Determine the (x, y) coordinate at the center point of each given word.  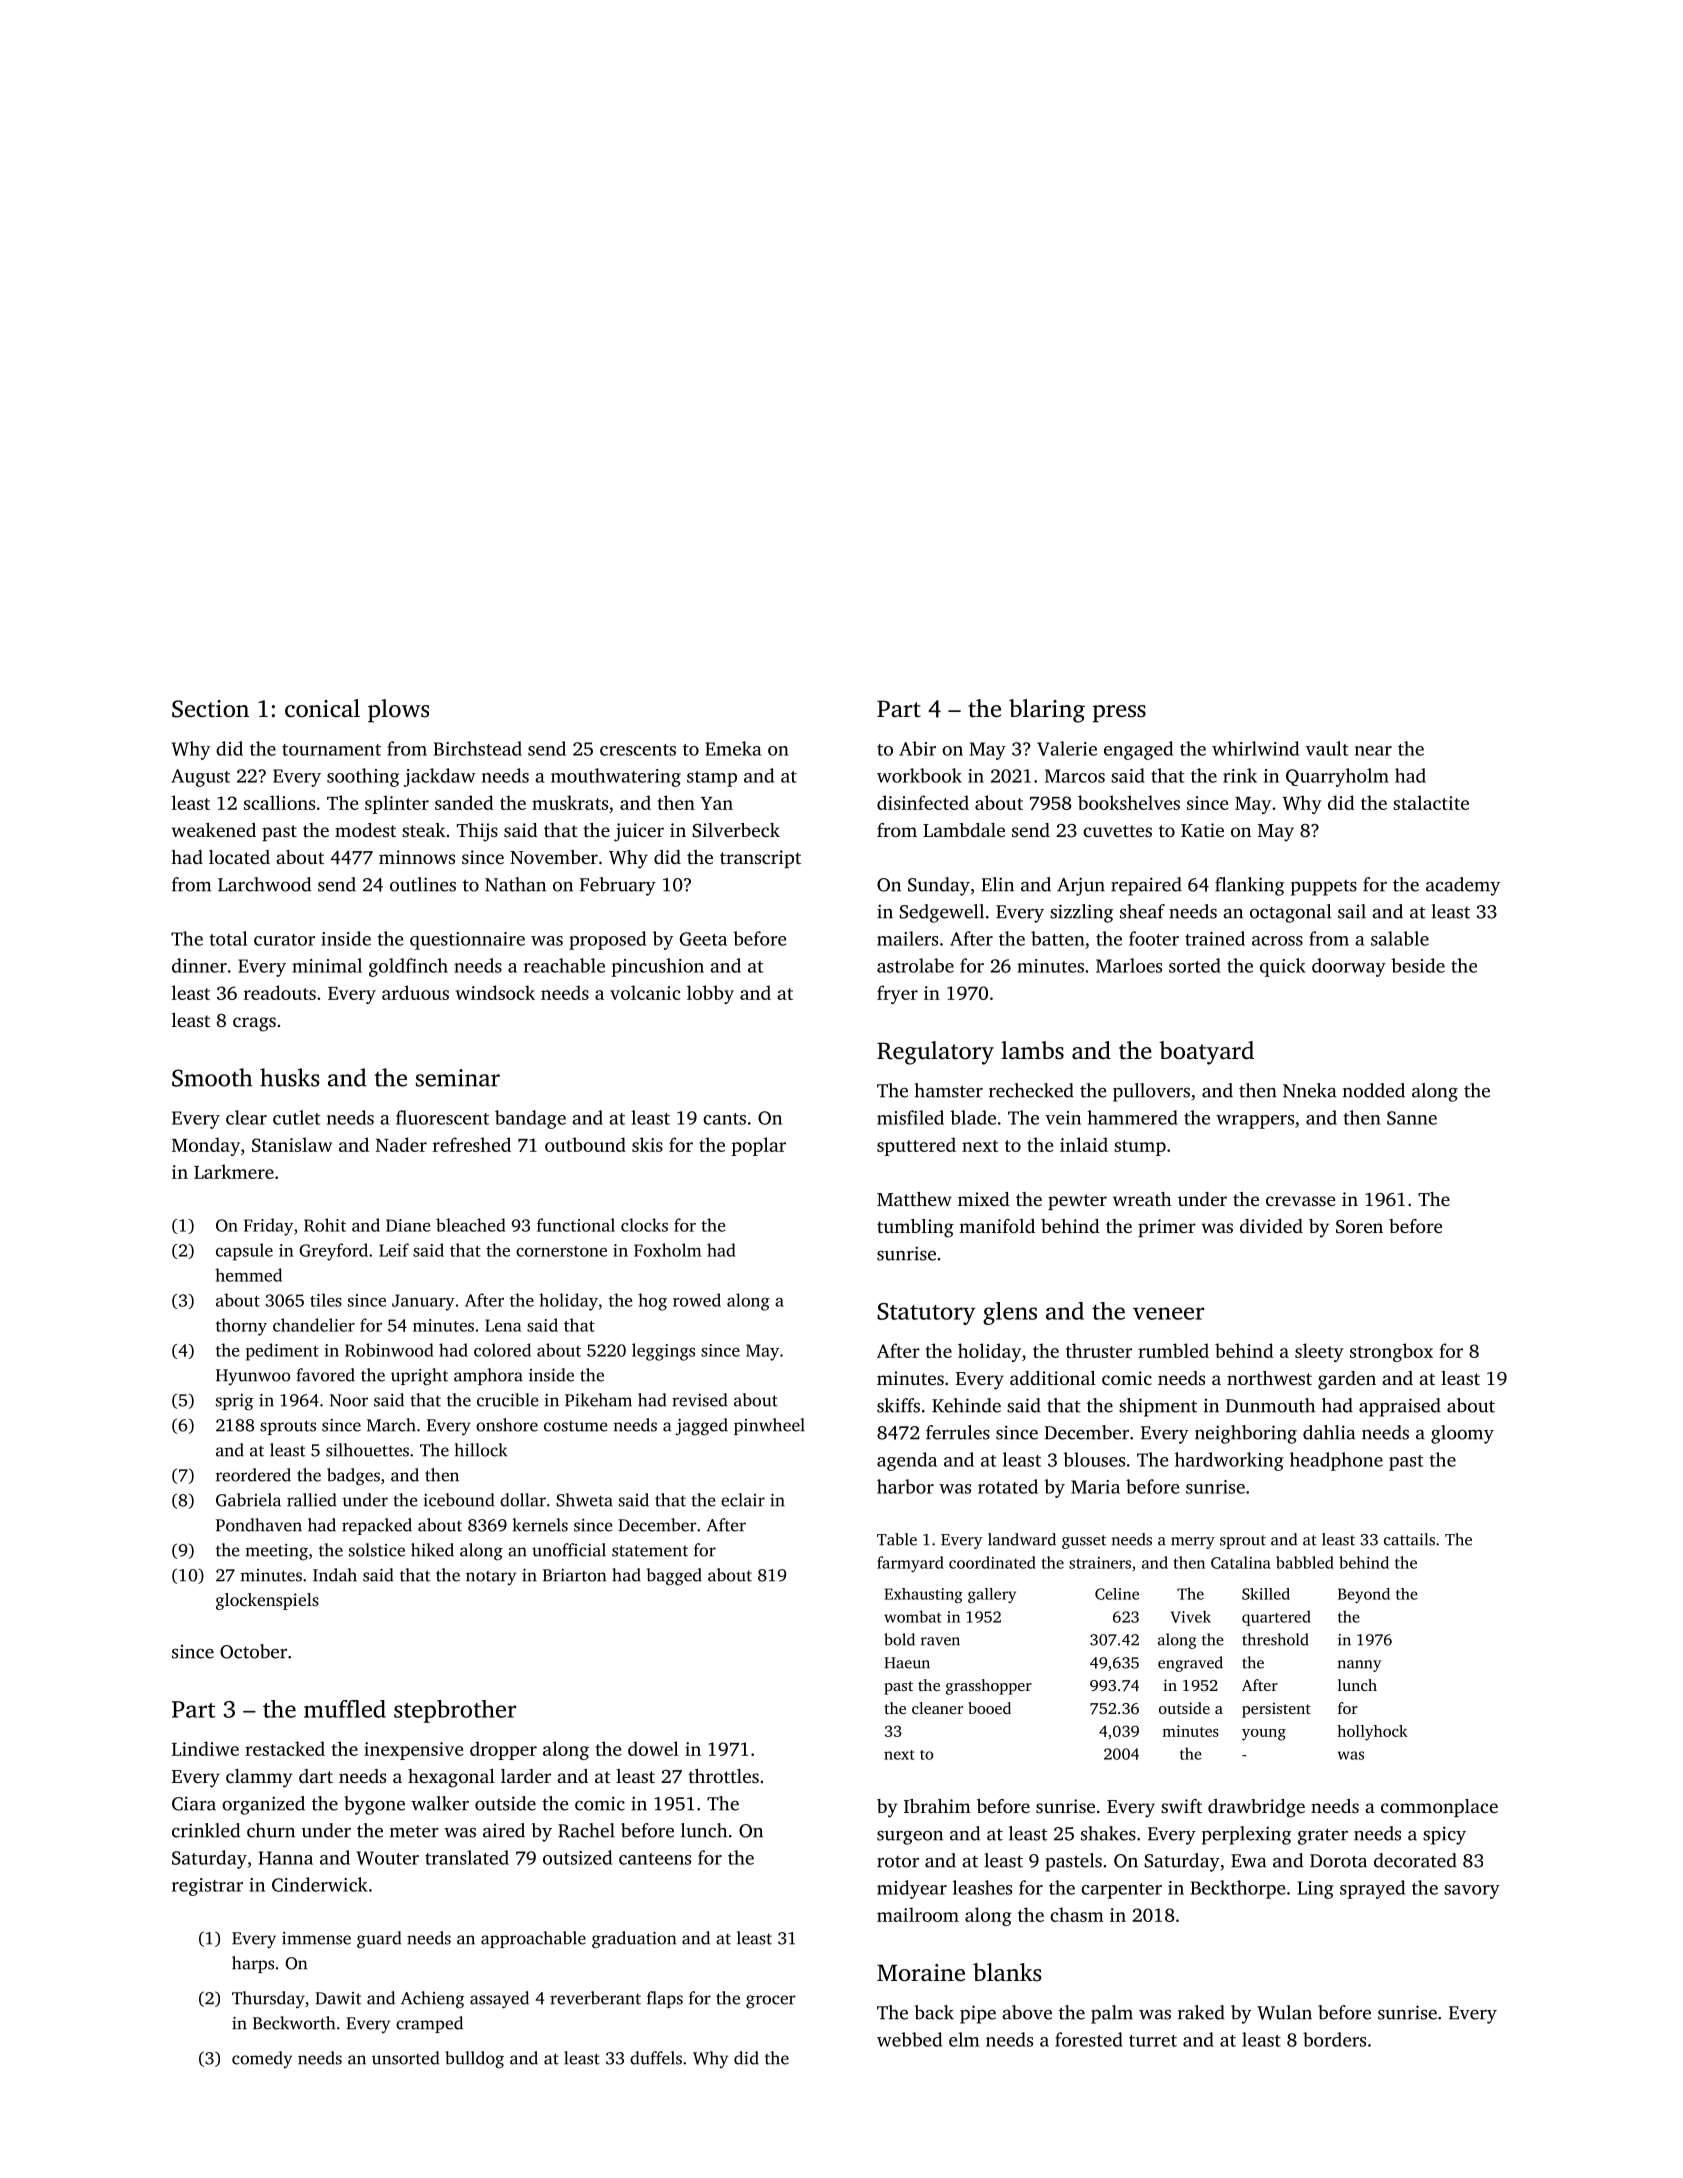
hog (652, 1302)
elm (964, 2039)
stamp (712, 779)
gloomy (1462, 1434)
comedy (262, 2059)
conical (322, 708)
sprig (234, 1402)
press (1119, 714)
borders (1334, 2039)
